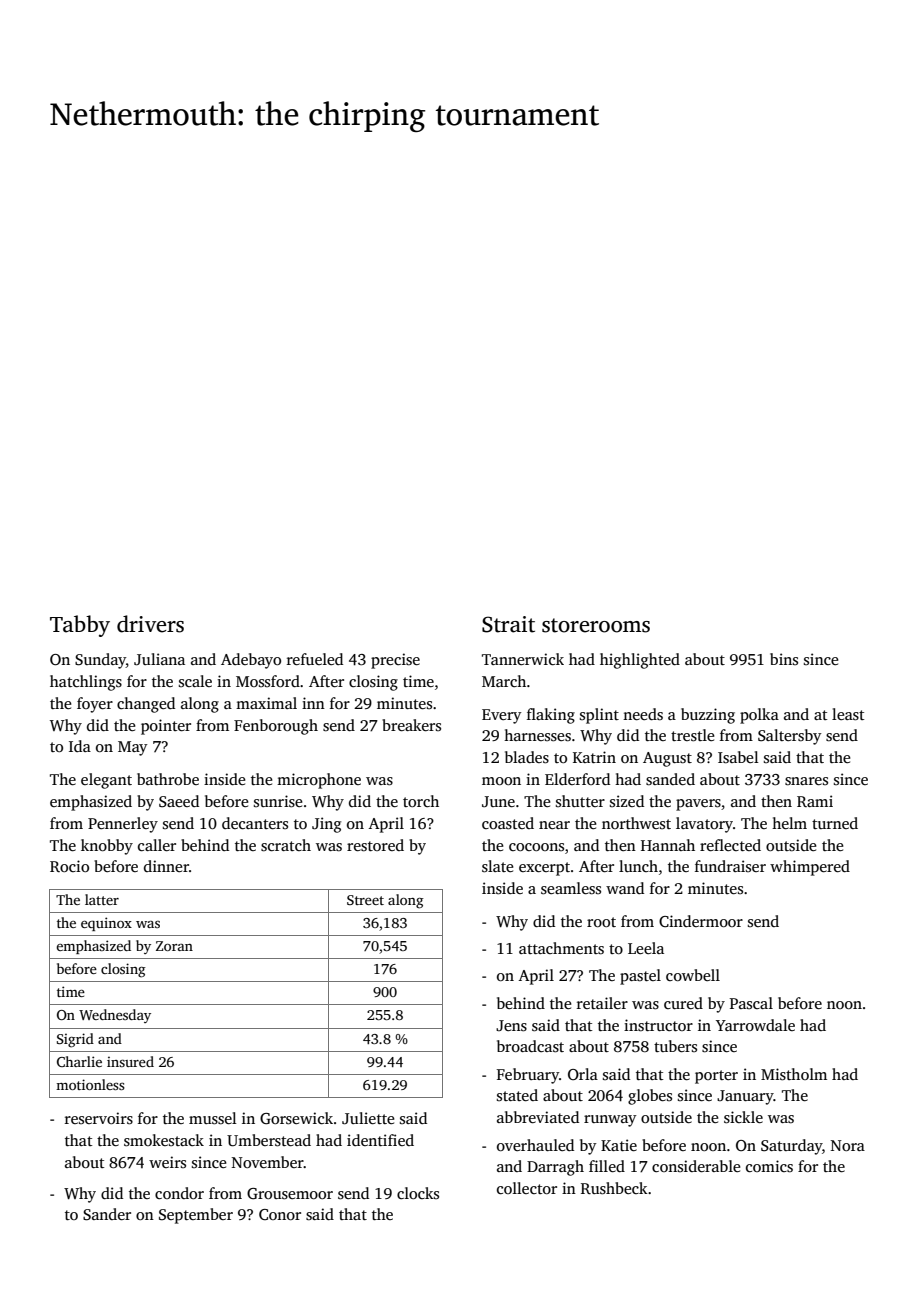  Describe the element at coordinates (596, 625) in the screenshot. I see `storerooms` at that location.
